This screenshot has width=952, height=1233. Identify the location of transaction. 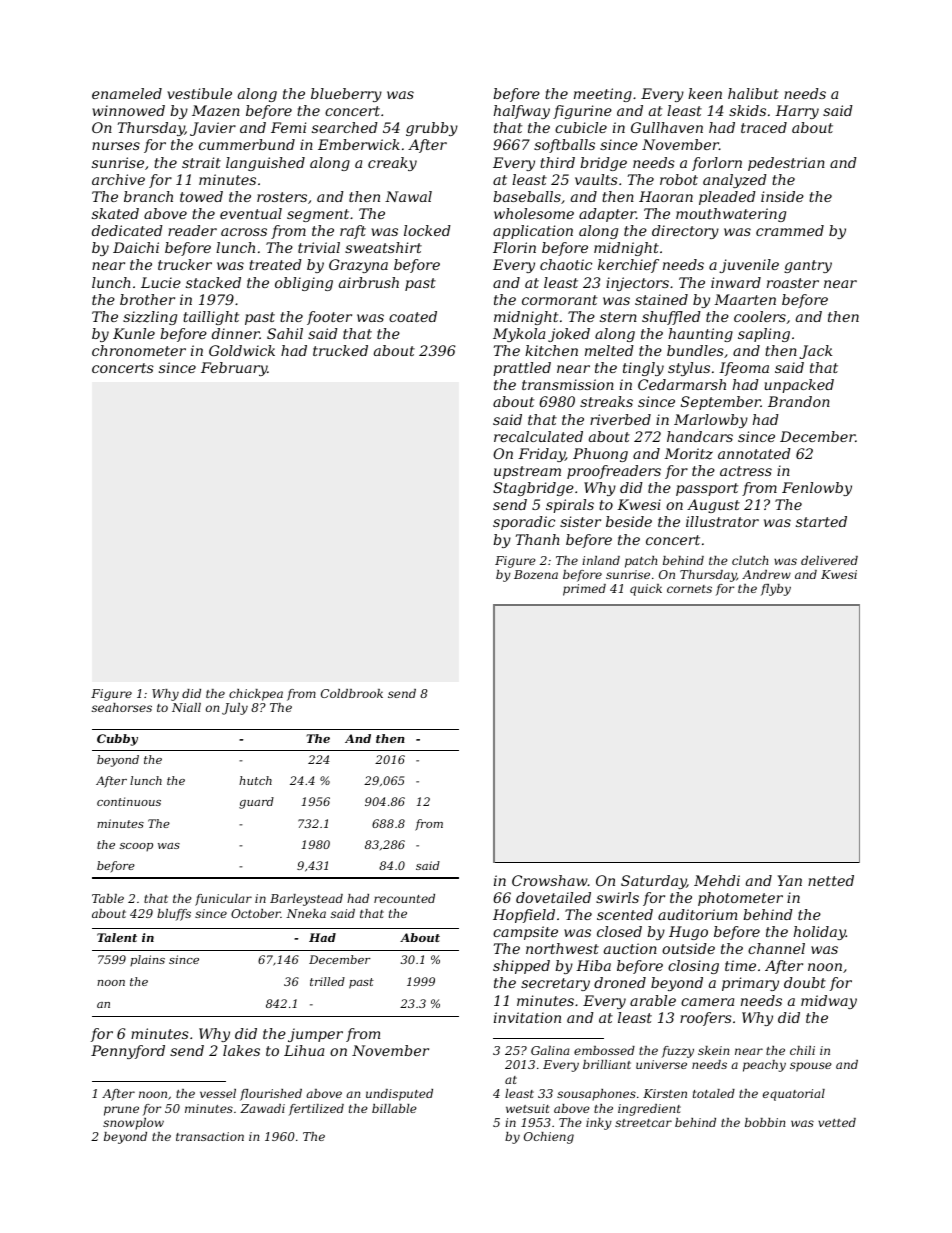
(210, 1136).
